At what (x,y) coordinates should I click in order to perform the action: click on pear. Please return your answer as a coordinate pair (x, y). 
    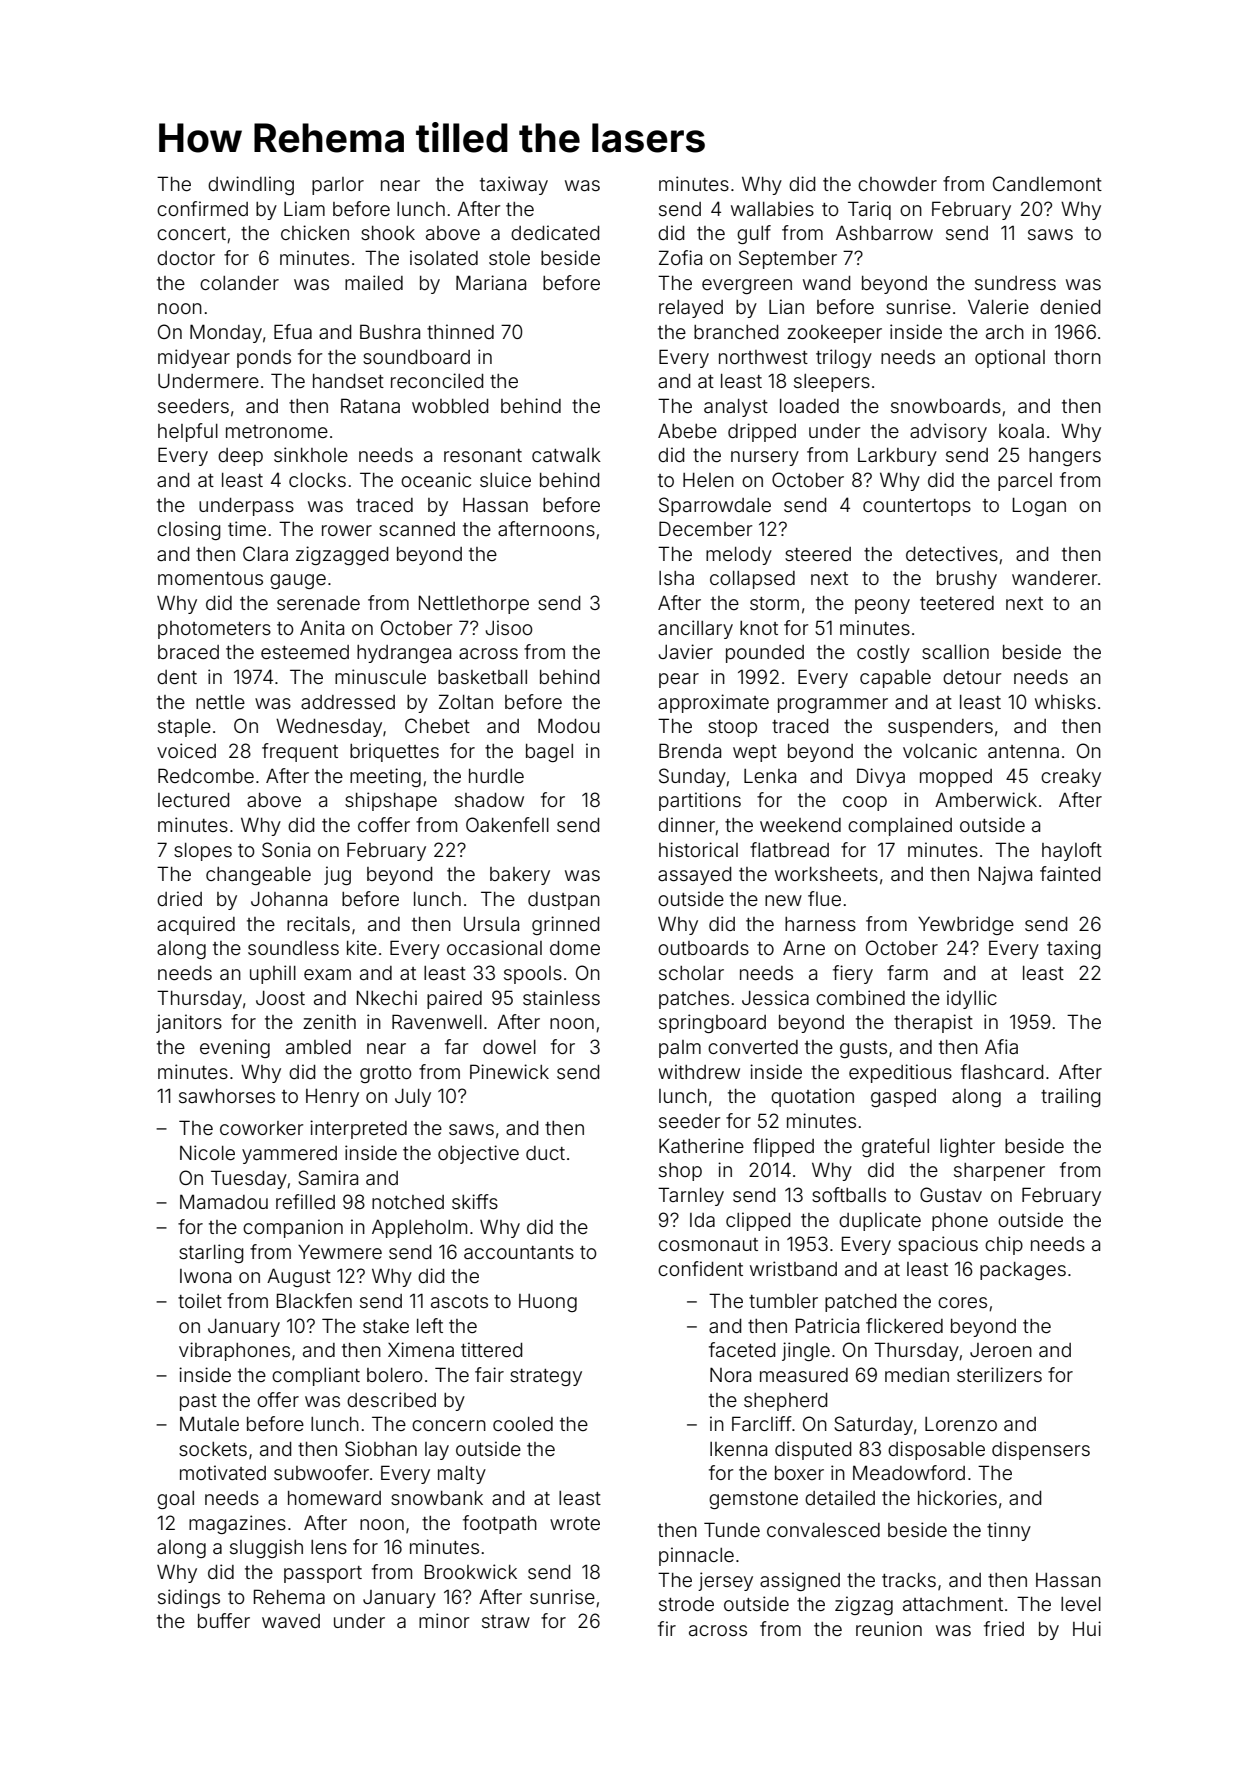
    Looking at the image, I should click on (679, 680).
